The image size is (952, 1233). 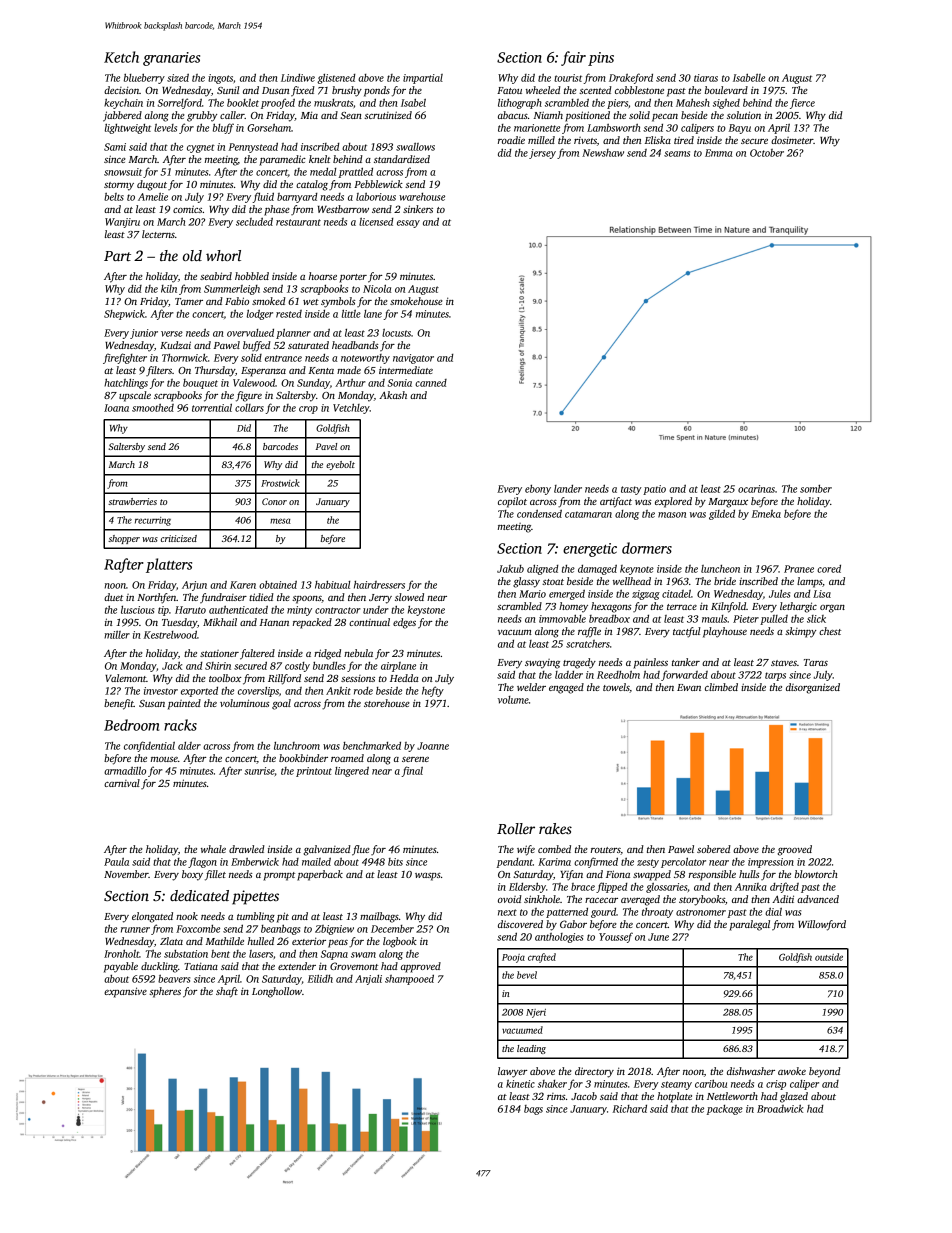 What do you see at coordinates (189, 301) in the screenshot?
I see `Tamer` at bounding box center [189, 301].
